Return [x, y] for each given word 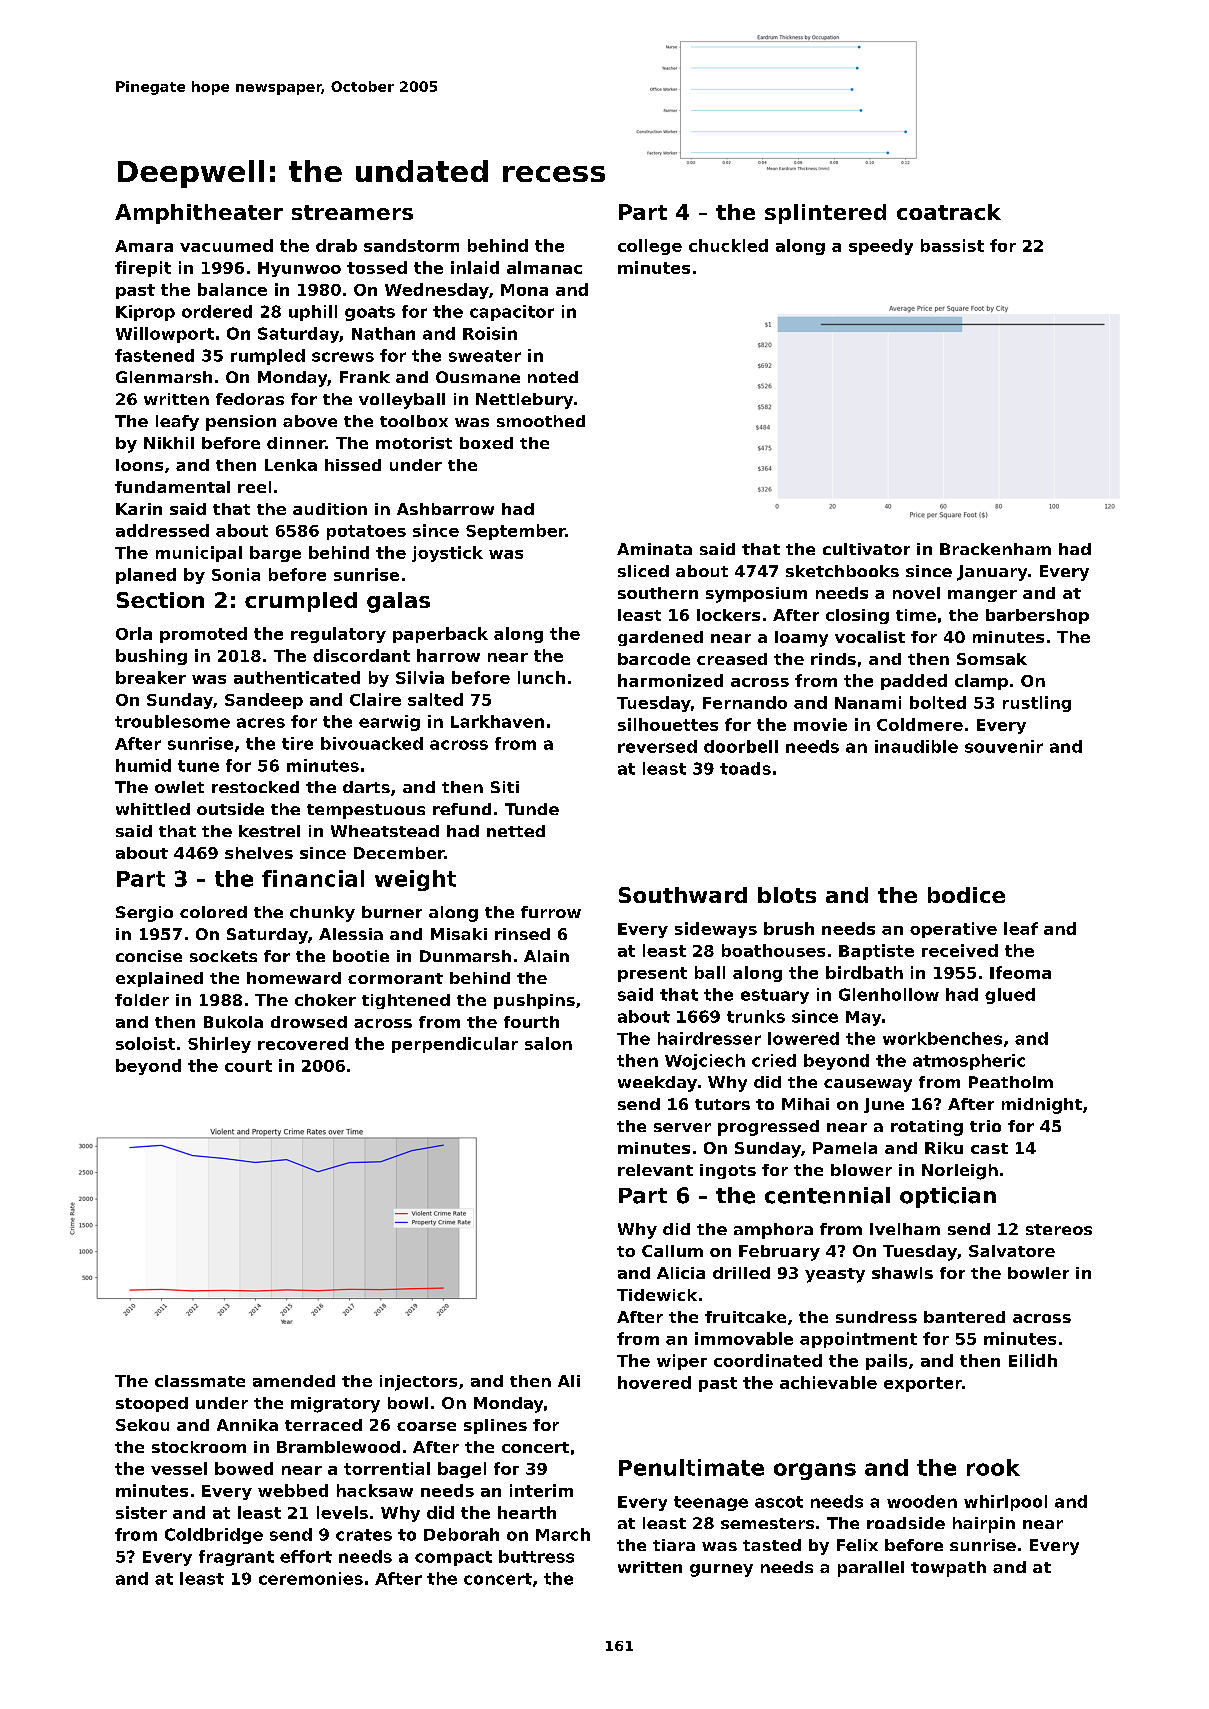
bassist [952, 245]
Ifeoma [1020, 972]
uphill [313, 313]
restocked [255, 787]
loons [139, 465]
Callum [672, 1251]
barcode [654, 659]
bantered [964, 1317]
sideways [716, 930]
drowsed [309, 1022]
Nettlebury [524, 401]
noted [553, 377]
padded [914, 682]
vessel [179, 1468]
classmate [200, 1381]
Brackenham [995, 549]
